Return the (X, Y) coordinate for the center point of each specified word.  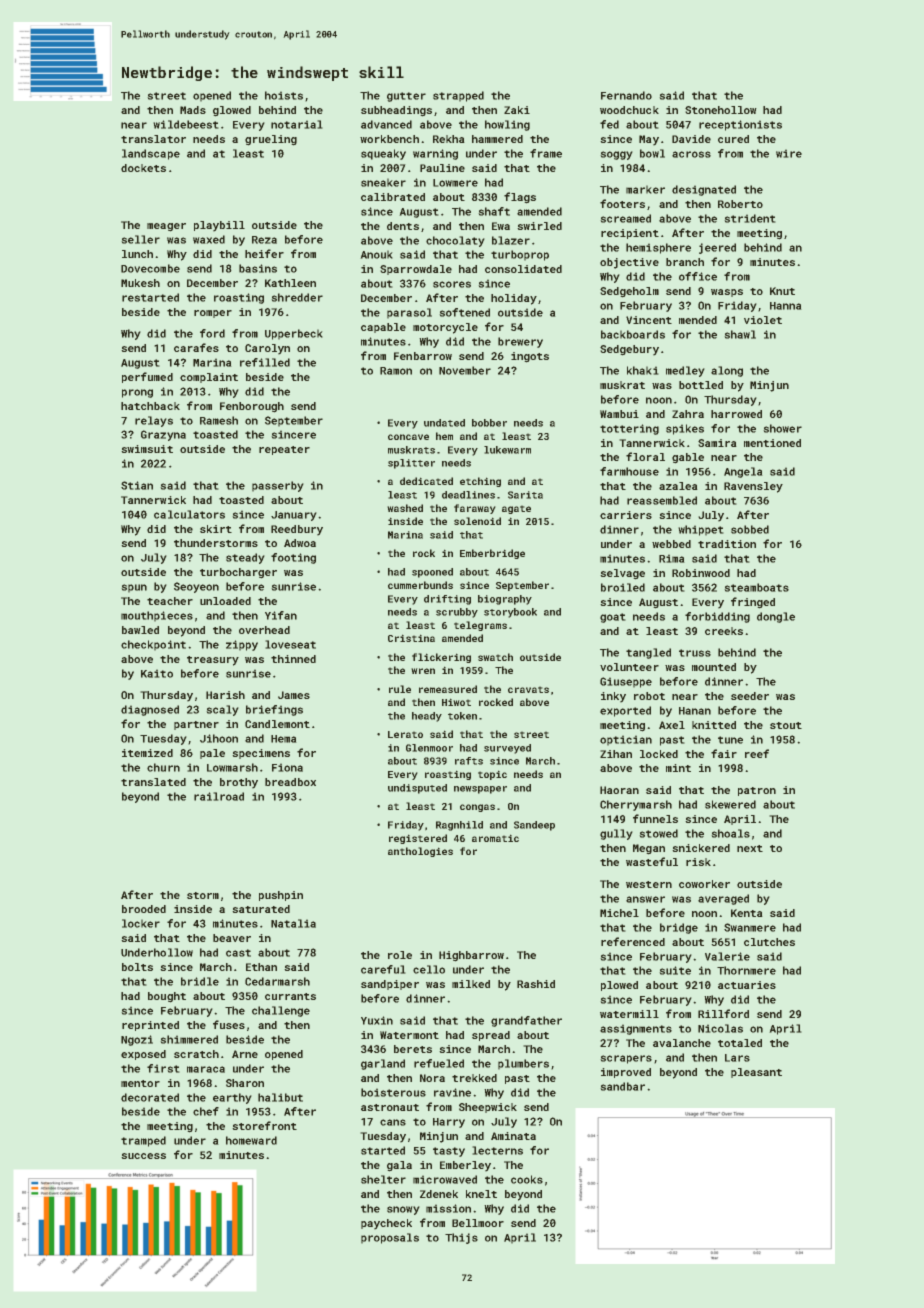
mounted (714, 667)
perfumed (147, 377)
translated (153, 782)
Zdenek (439, 1194)
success (143, 1156)
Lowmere (455, 183)
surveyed (507, 749)
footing (293, 558)
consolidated (523, 269)
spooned (432, 573)
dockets (143, 168)
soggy (616, 155)
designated (704, 190)
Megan (649, 849)
